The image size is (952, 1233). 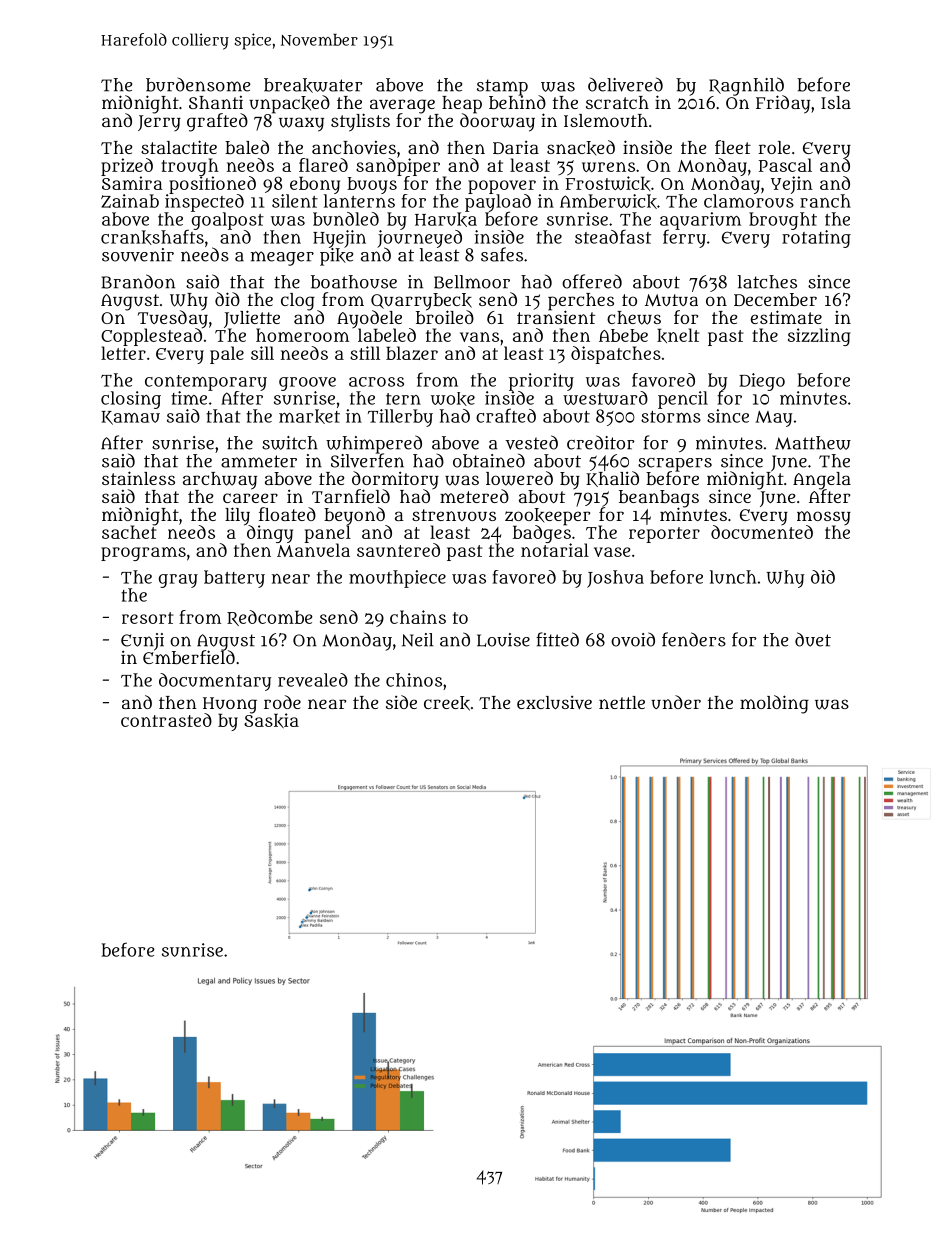 What do you see at coordinates (623, 335) in the screenshot?
I see `Abebe` at bounding box center [623, 335].
